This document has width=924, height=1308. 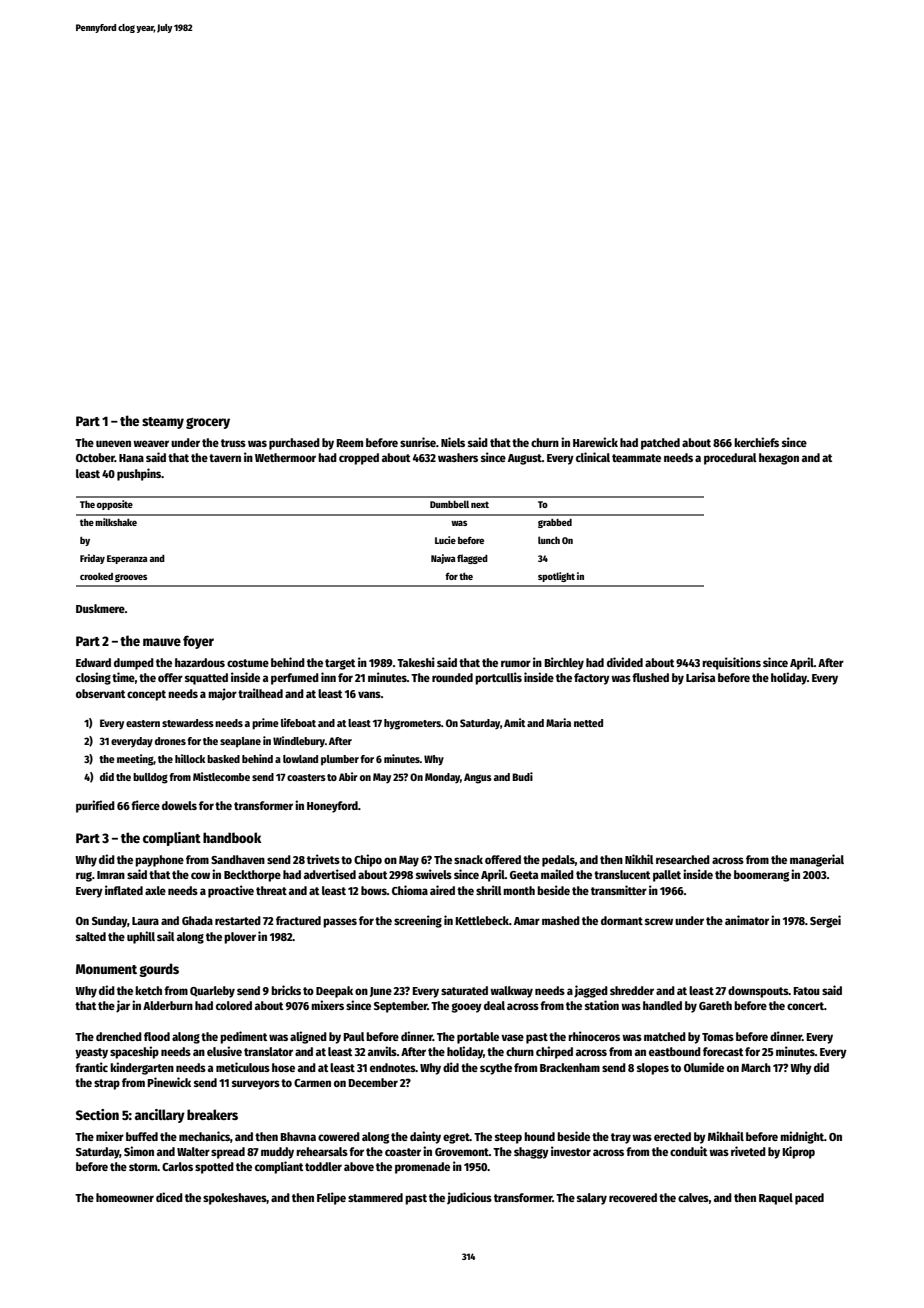 I want to click on spotlight, so click(x=556, y=577).
